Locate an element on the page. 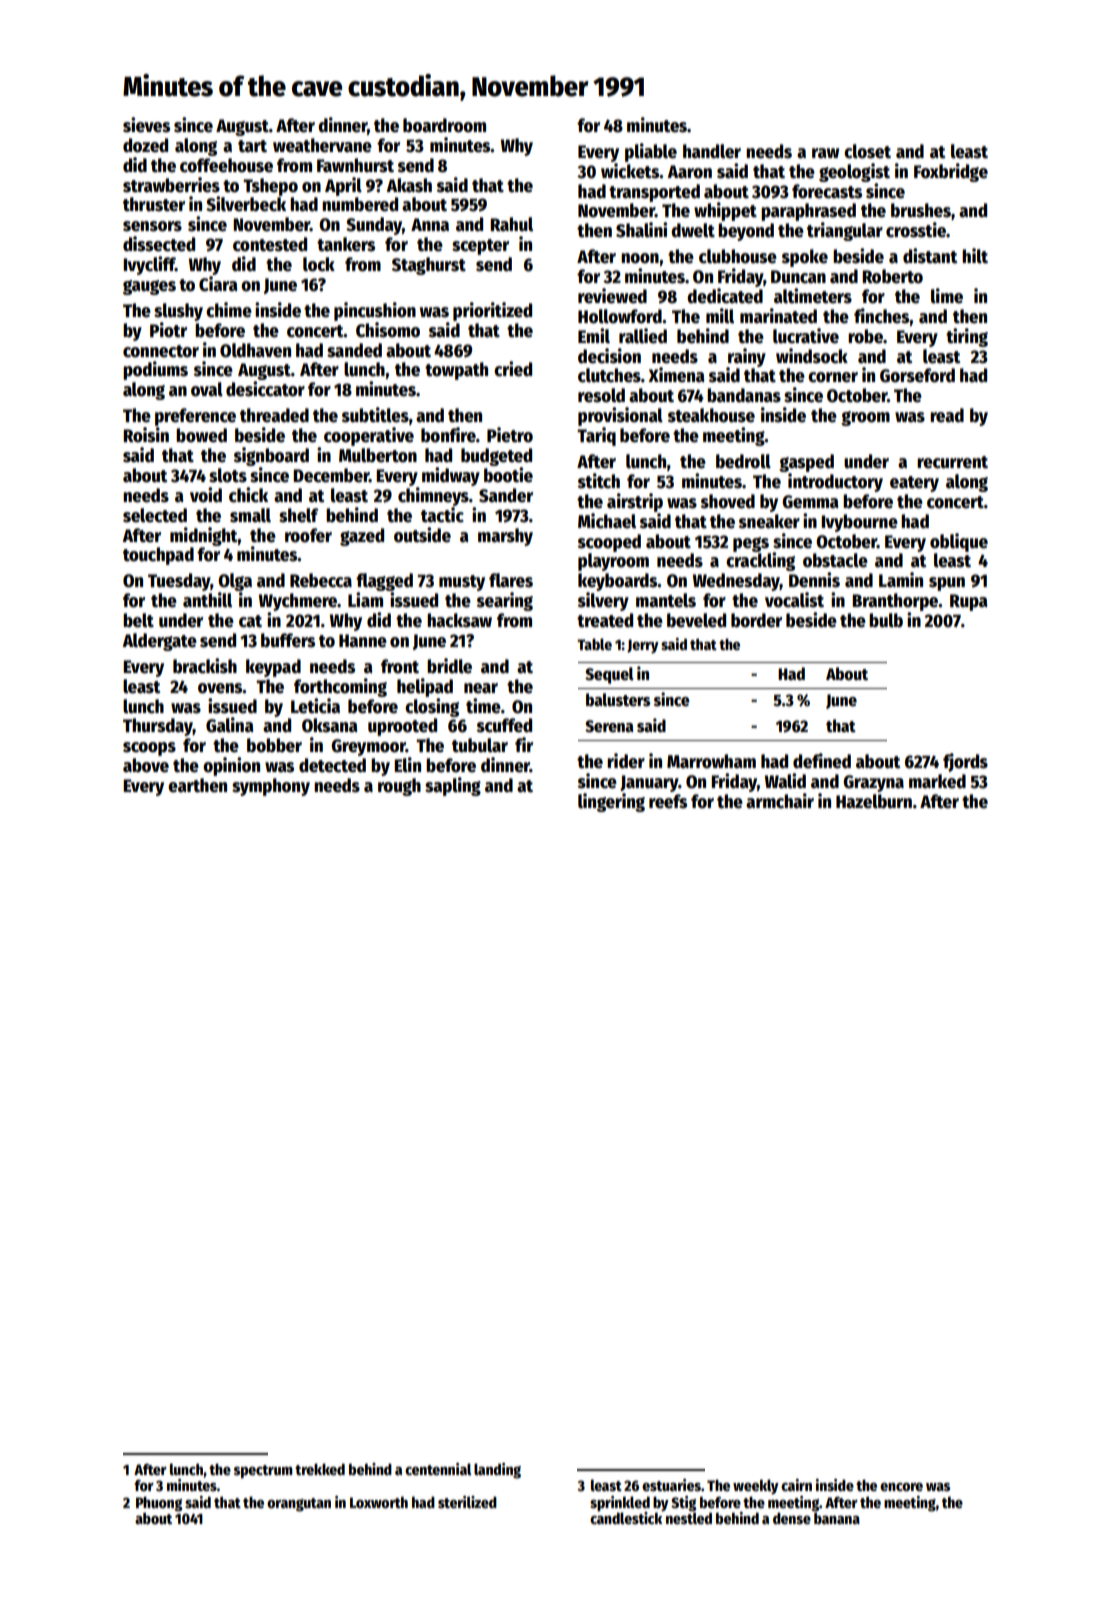 The image size is (1111, 1608). Hazelburn is located at coordinates (874, 801).
